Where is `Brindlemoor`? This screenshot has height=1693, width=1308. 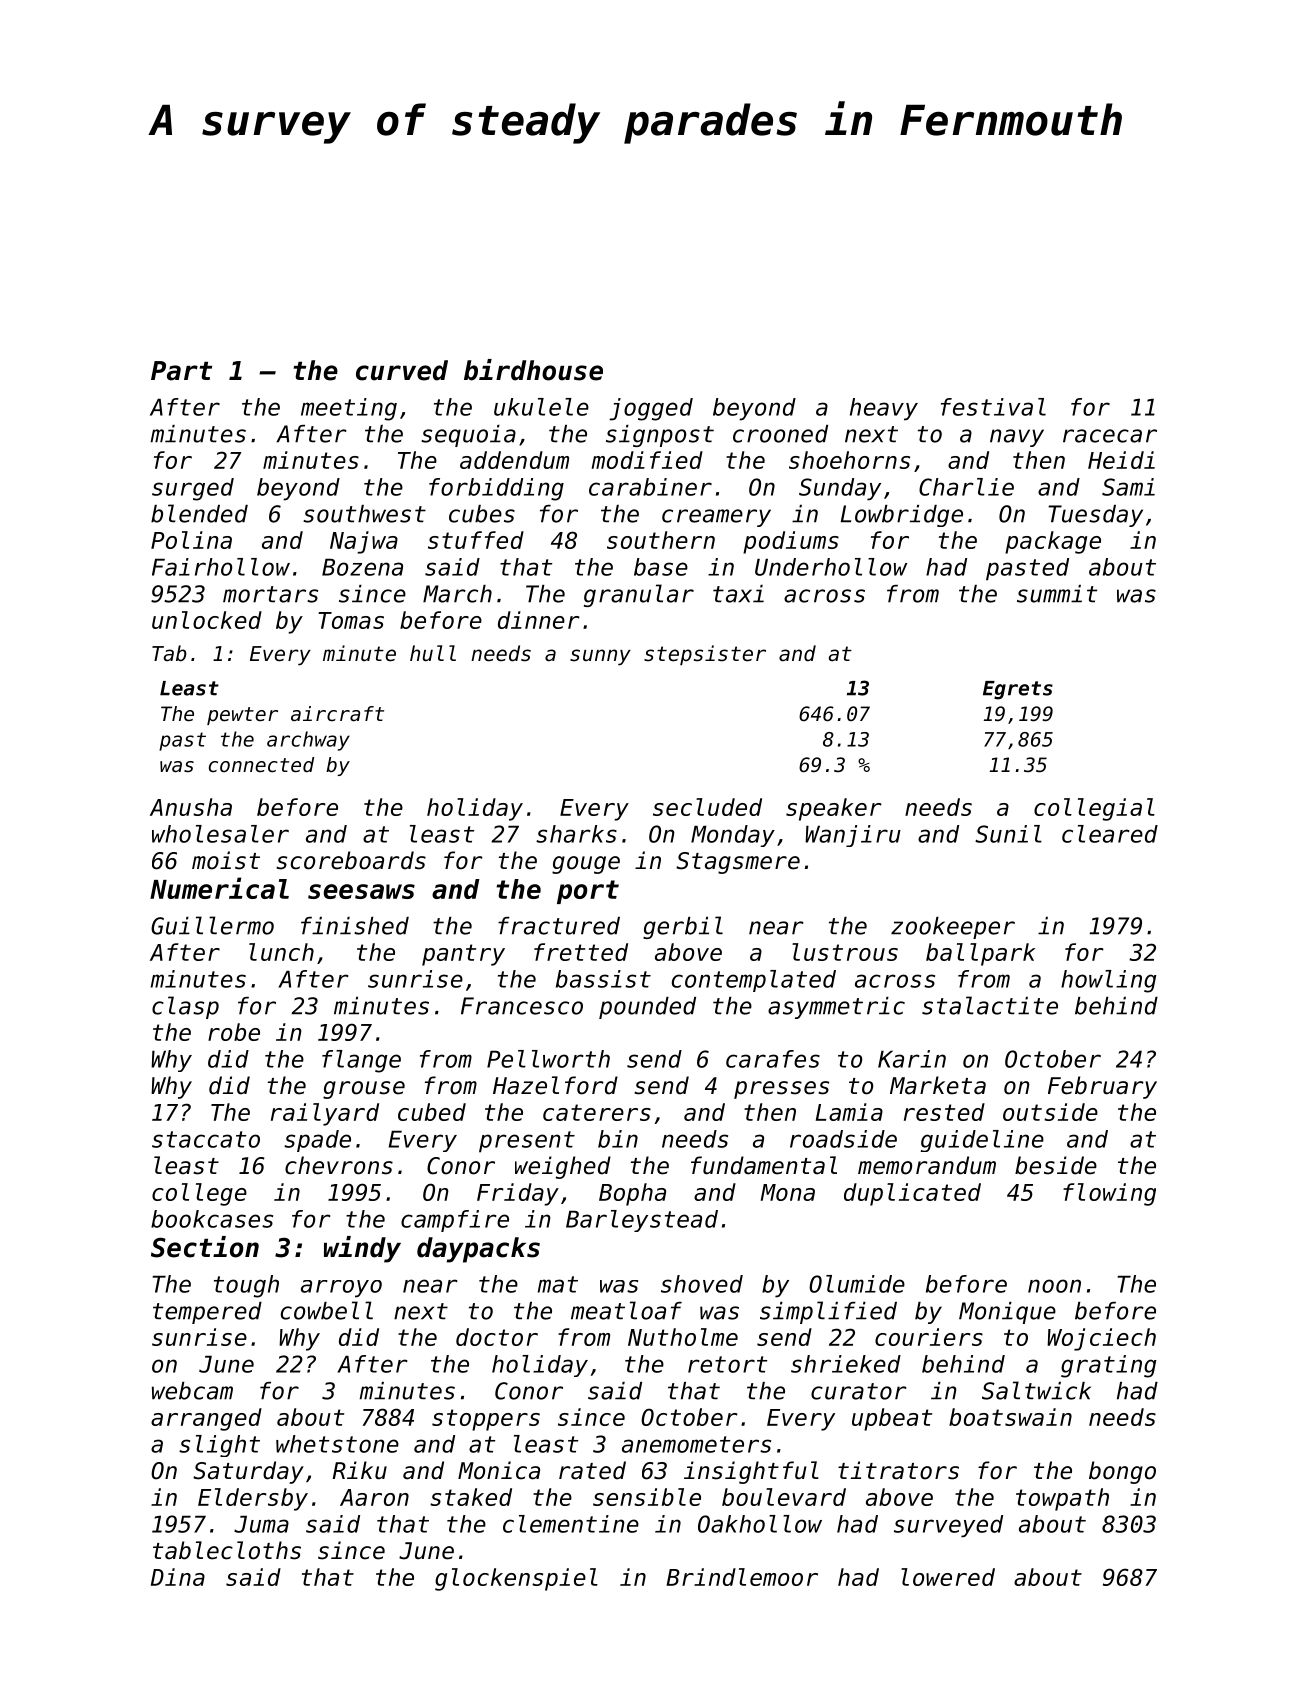
Brindlemoor is located at coordinates (742, 1577).
